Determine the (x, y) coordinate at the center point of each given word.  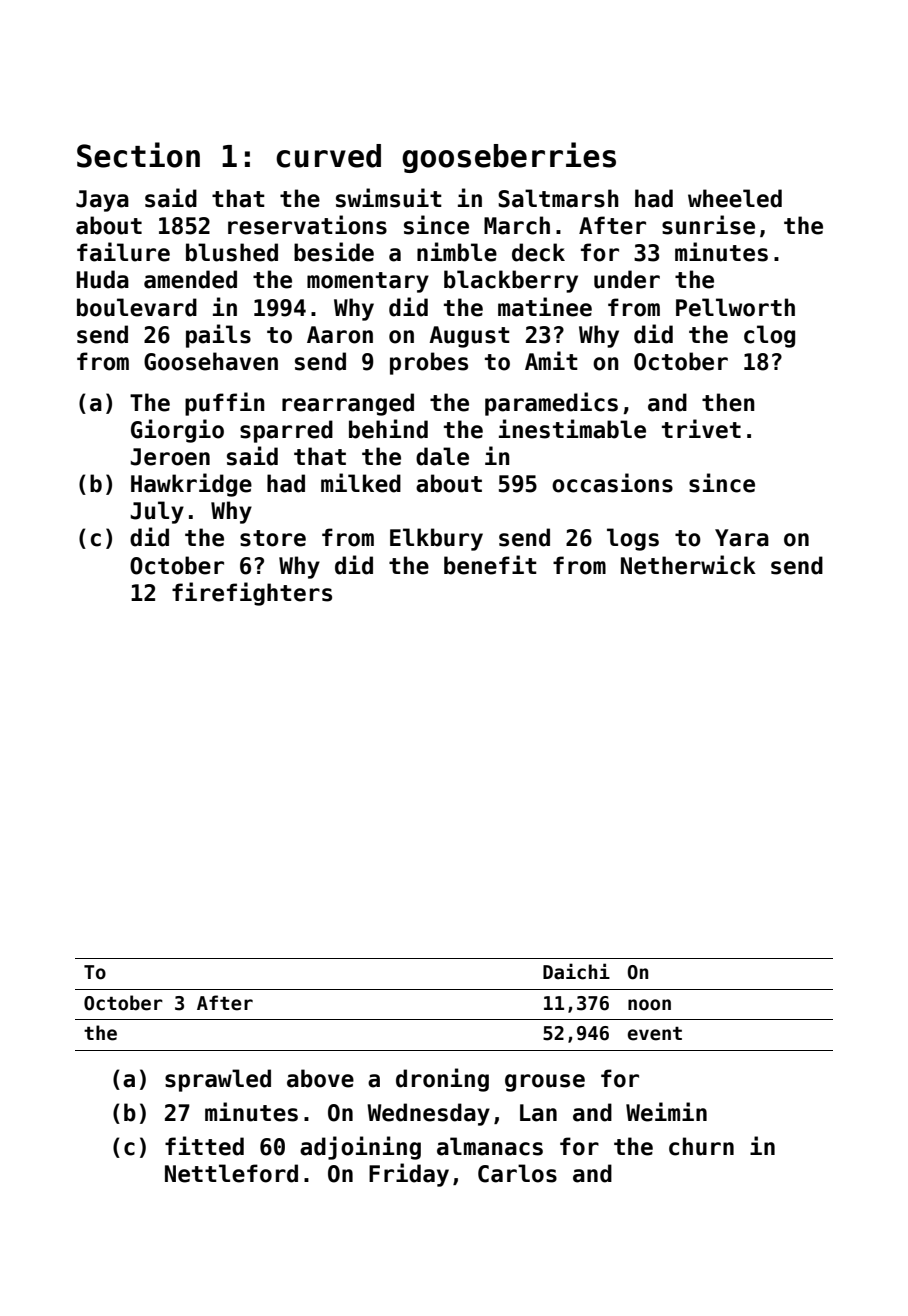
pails (218, 336)
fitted (204, 1146)
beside (334, 252)
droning (442, 1080)
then (728, 402)
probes (429, 363)
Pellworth (735, 307)
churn (701, 1146)
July (157, 512)
